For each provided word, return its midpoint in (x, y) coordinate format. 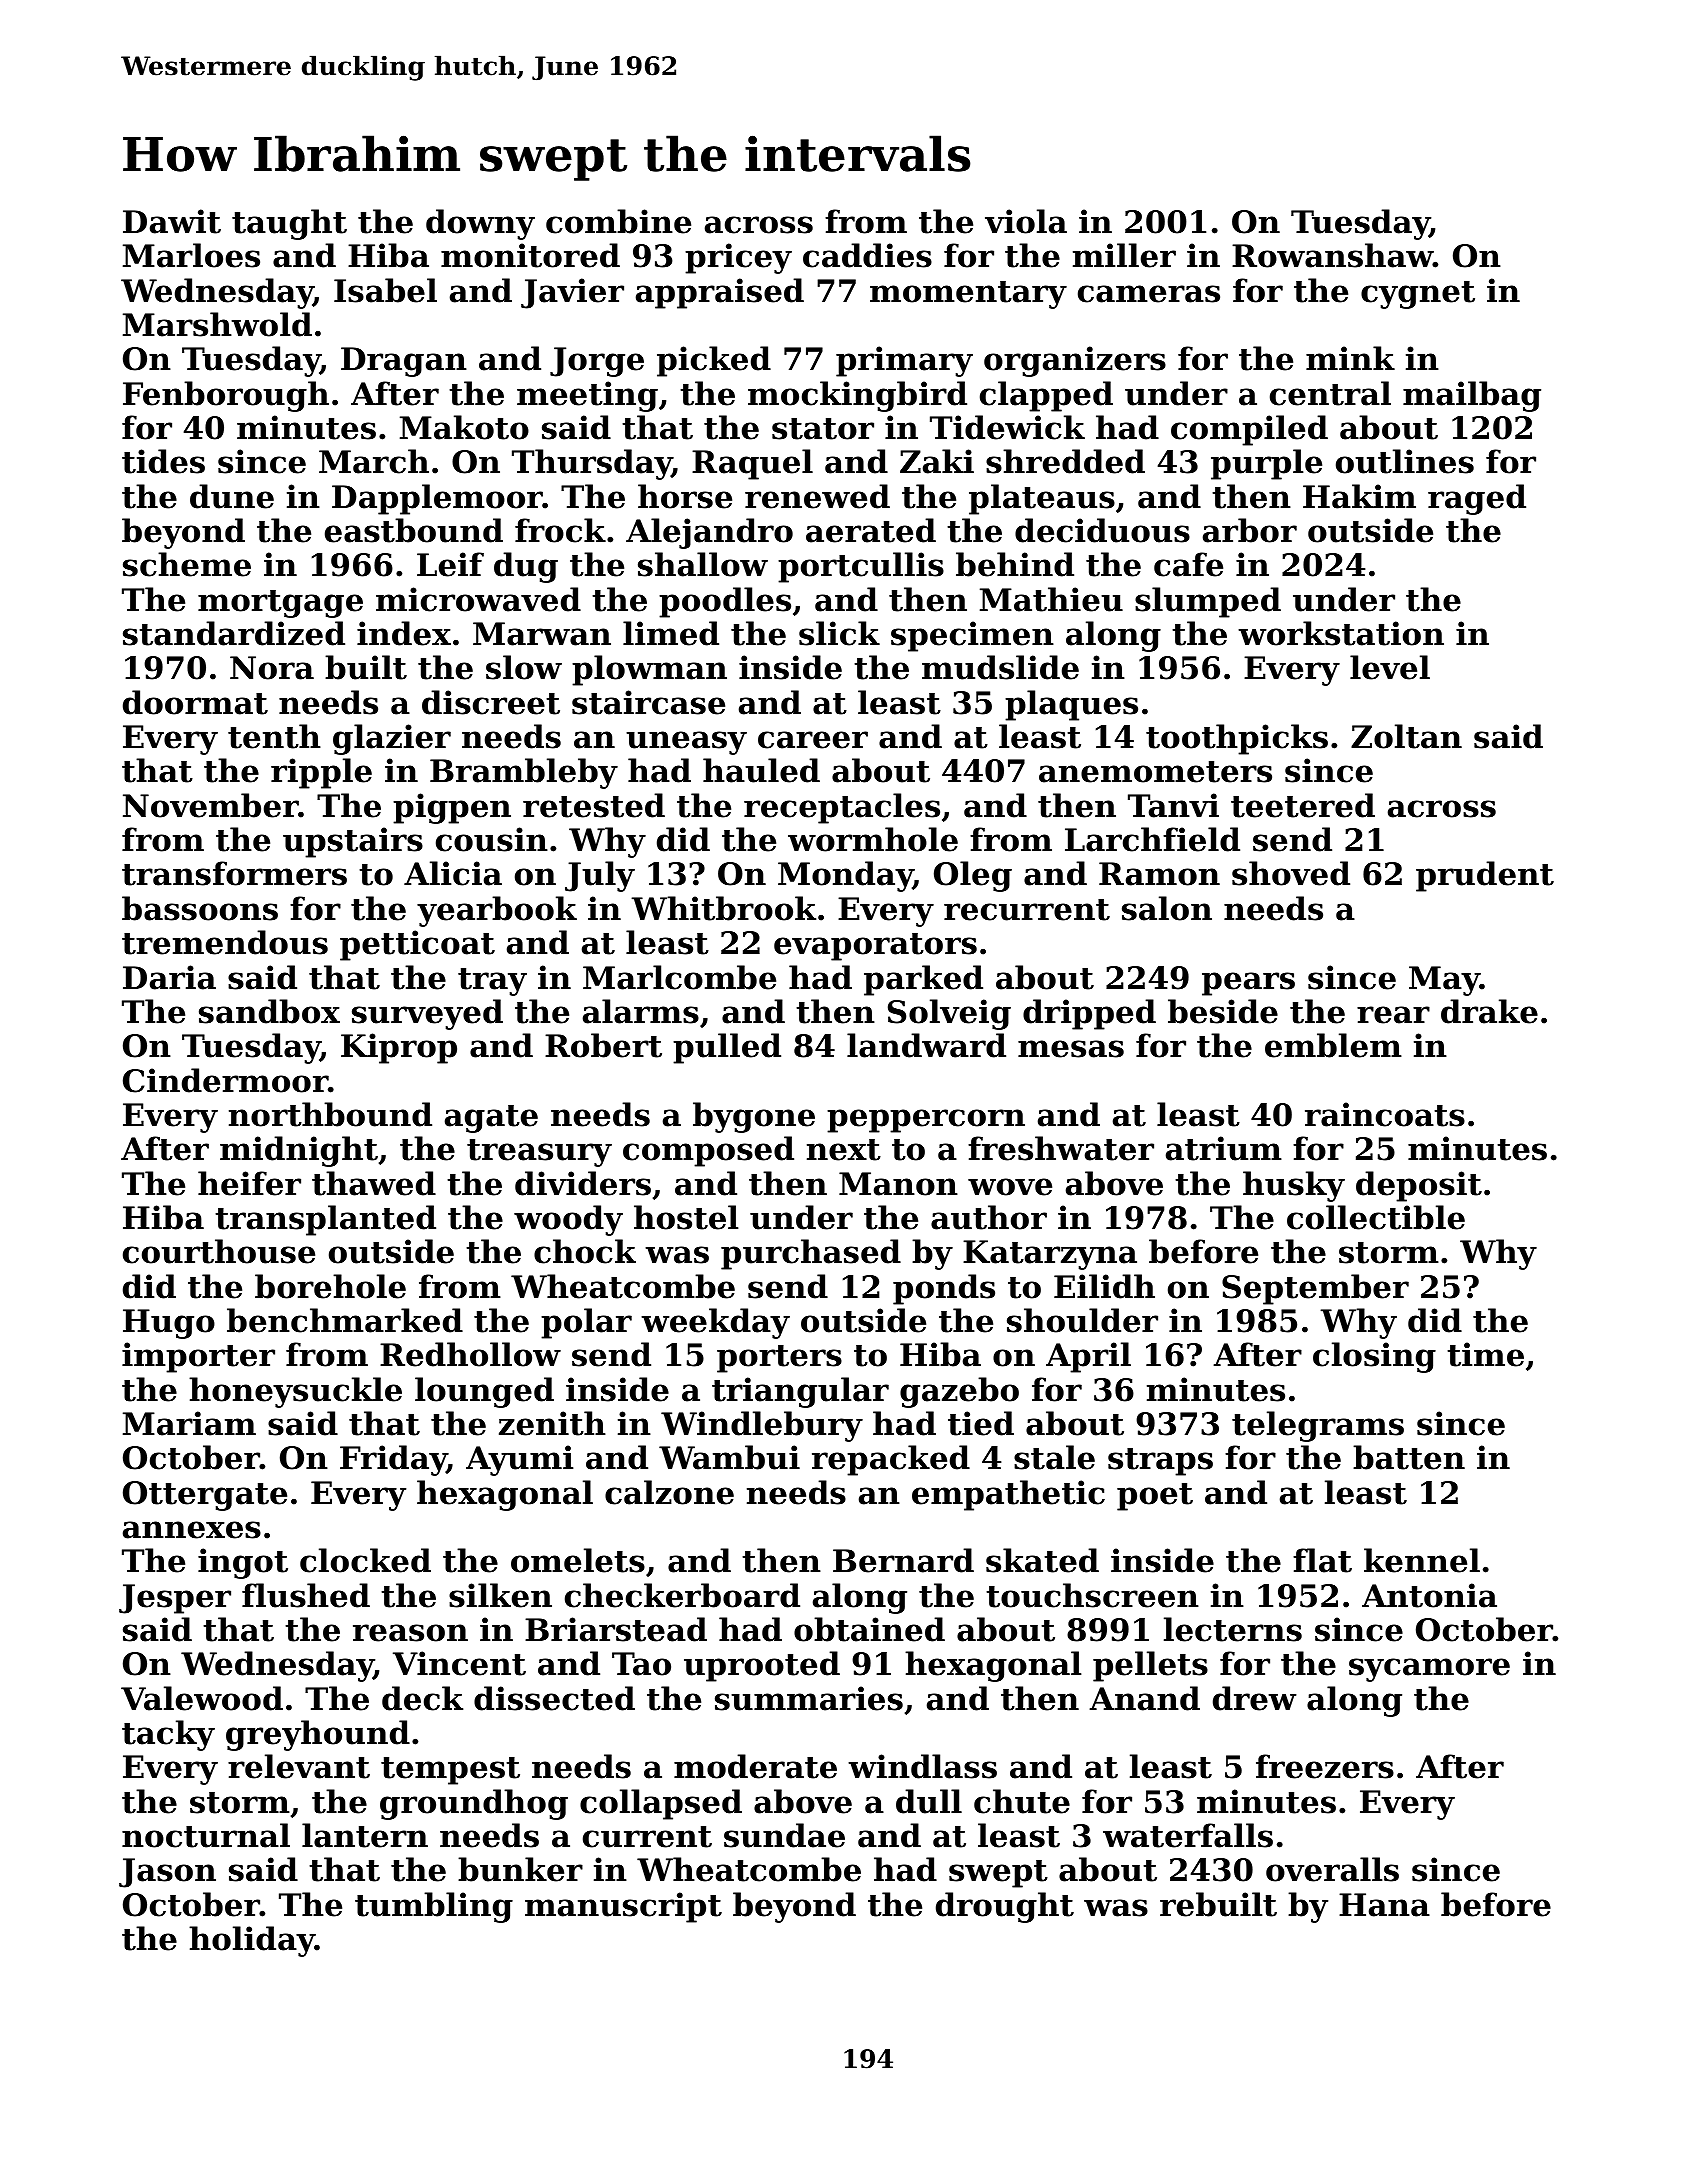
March (374, 461)
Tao (641, 1664)
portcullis (861, 567)
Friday (393, 1460)
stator (823, 429)
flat (1322, 1560)
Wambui (729, 1457)
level (1390, 667)
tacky (168, 1735)
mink (1350, 358)
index (404, 633)
